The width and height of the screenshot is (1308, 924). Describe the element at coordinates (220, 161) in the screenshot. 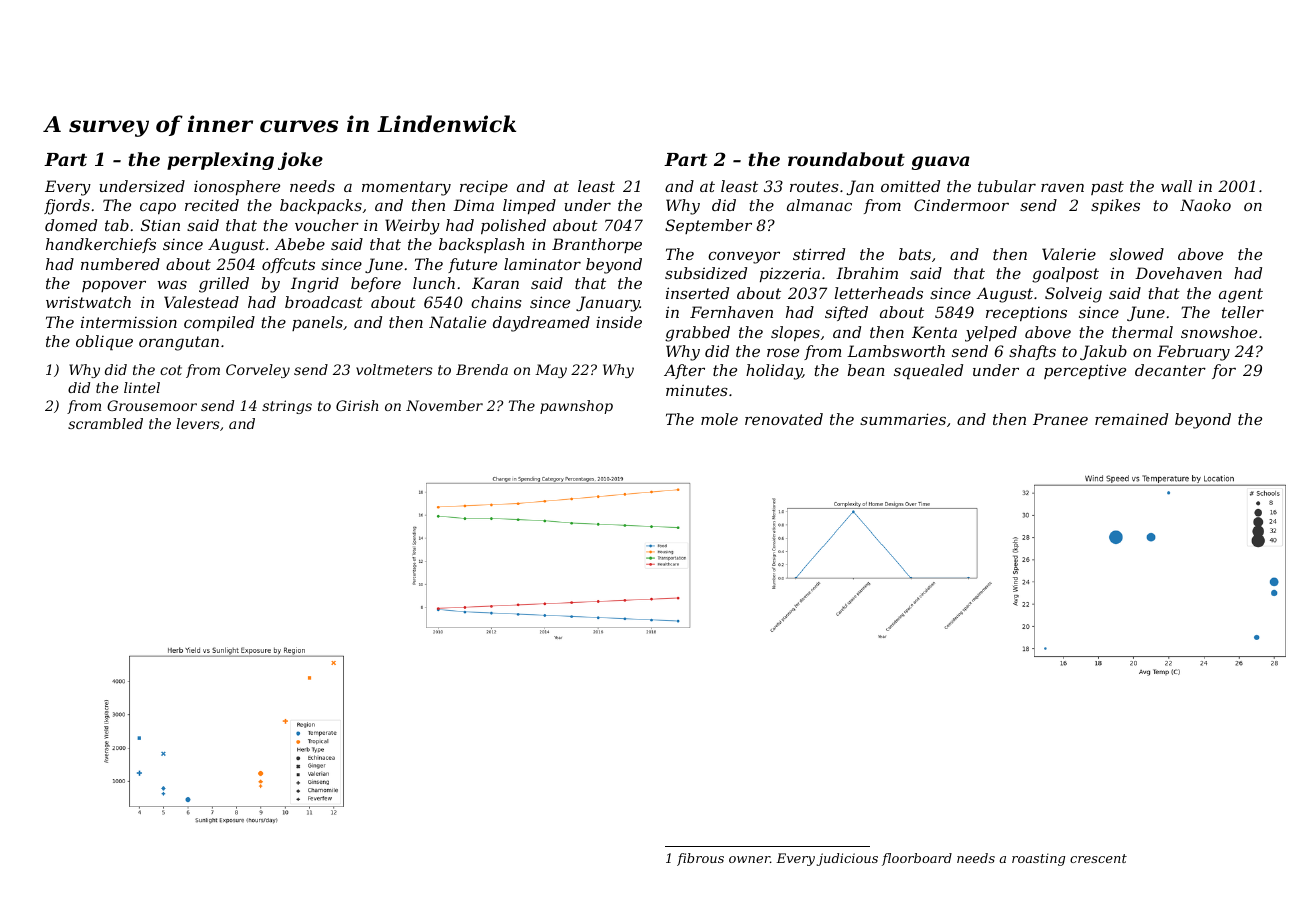

I see `perplexing` at that location.
